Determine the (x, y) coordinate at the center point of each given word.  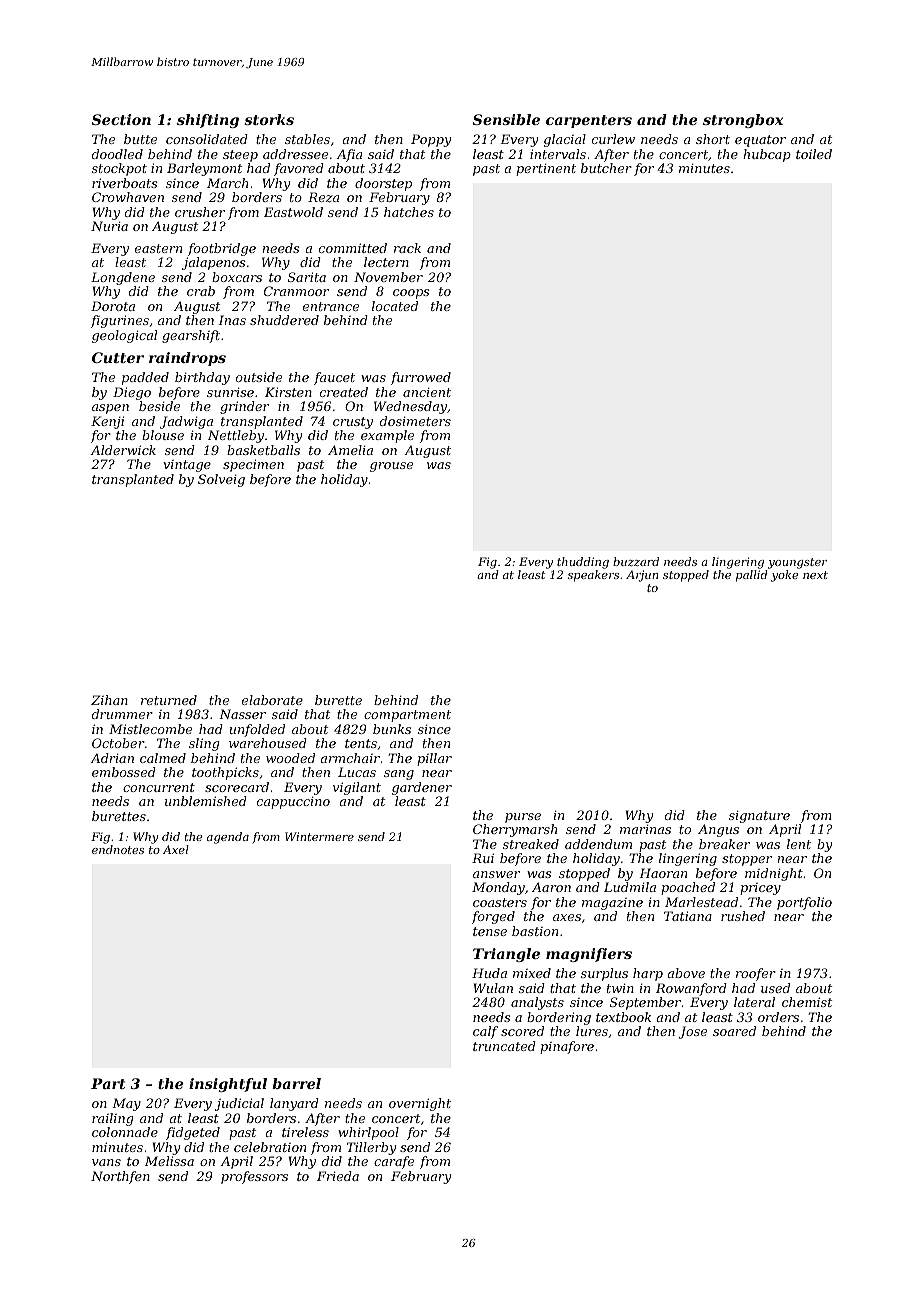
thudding (583, 563)
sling (204, 744)
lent (799, 844)
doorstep (383, 184)
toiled (814, 154)
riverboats (124, 183)
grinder (244, 407)
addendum (598, 844)
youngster (797, 563)
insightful (228, 1085)
